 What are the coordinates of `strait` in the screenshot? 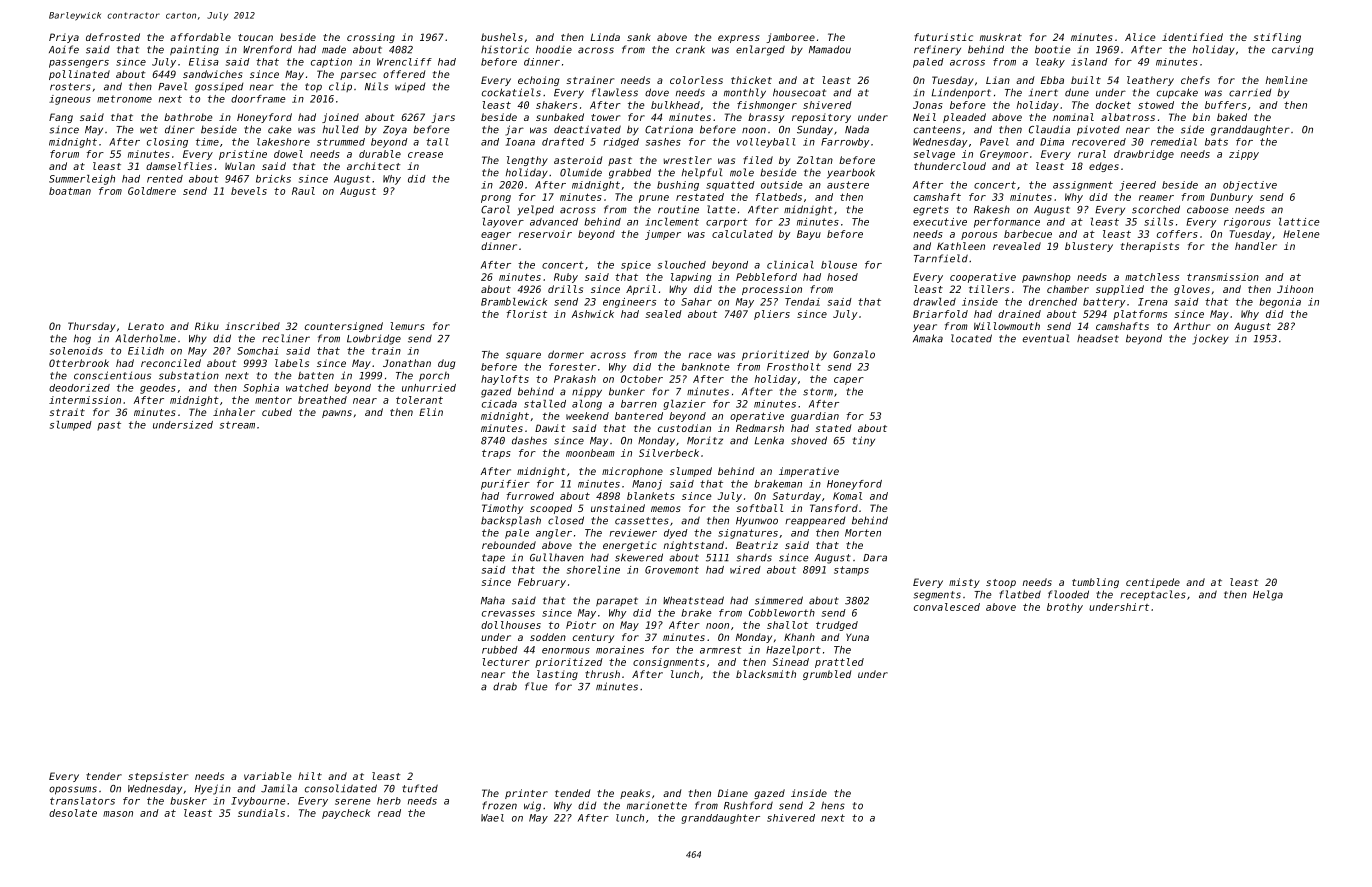 It's located at (67, 412).
